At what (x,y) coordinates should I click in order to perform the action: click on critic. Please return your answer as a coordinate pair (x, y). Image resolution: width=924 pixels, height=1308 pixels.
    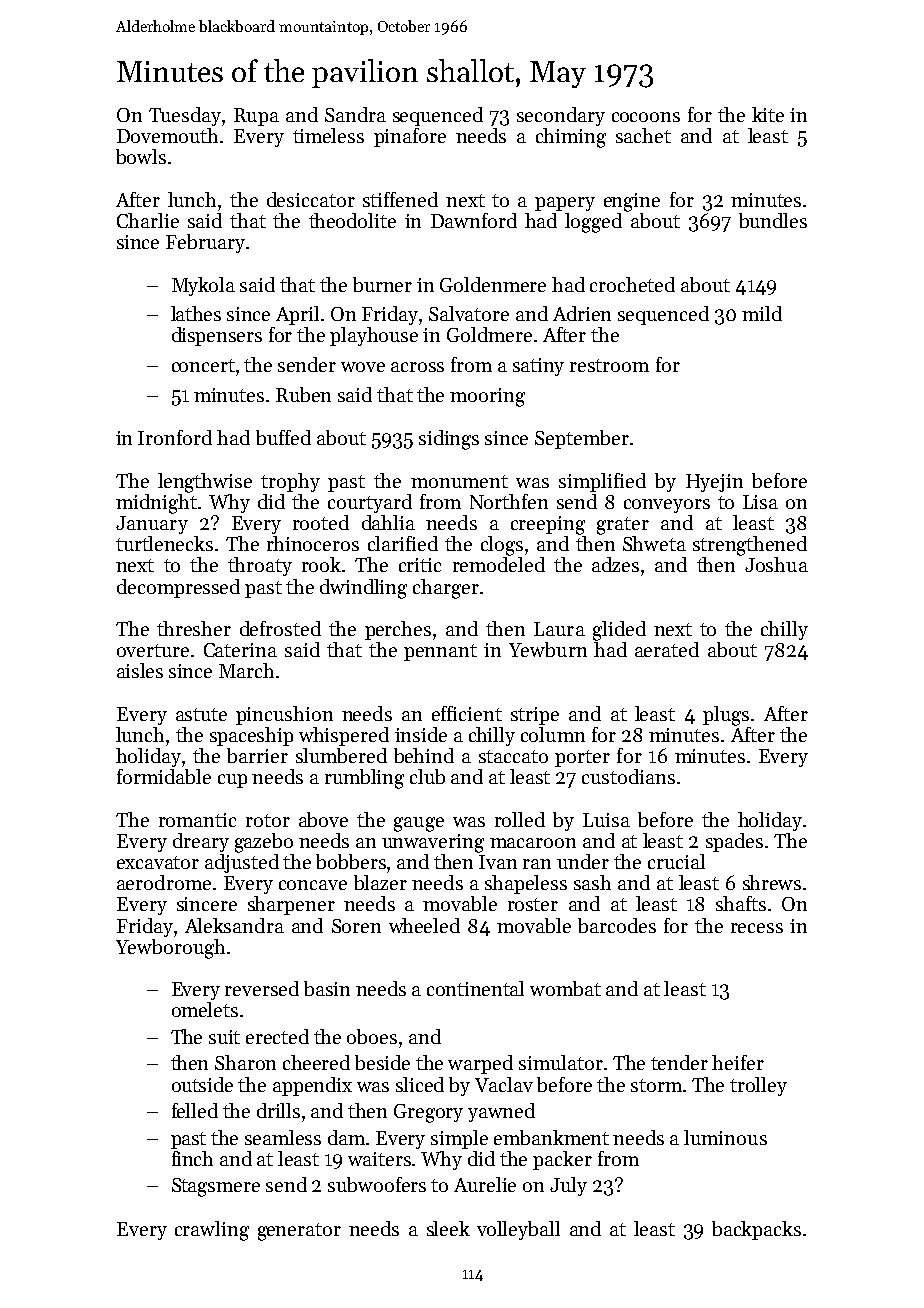
    Looking at the image, I should click on (420, 565).
